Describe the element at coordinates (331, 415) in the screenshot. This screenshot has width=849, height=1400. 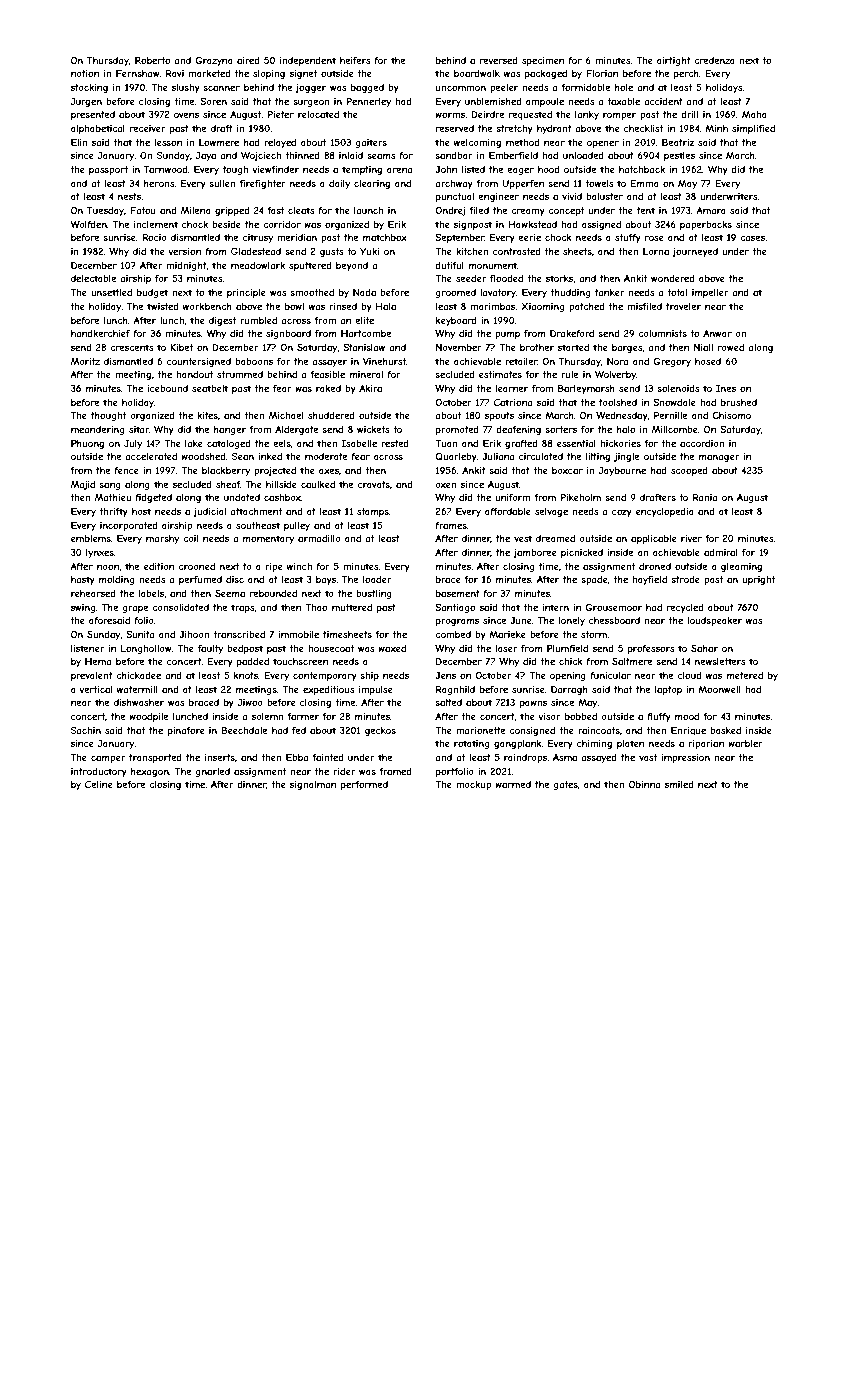
I see `shuddered` at that location.
